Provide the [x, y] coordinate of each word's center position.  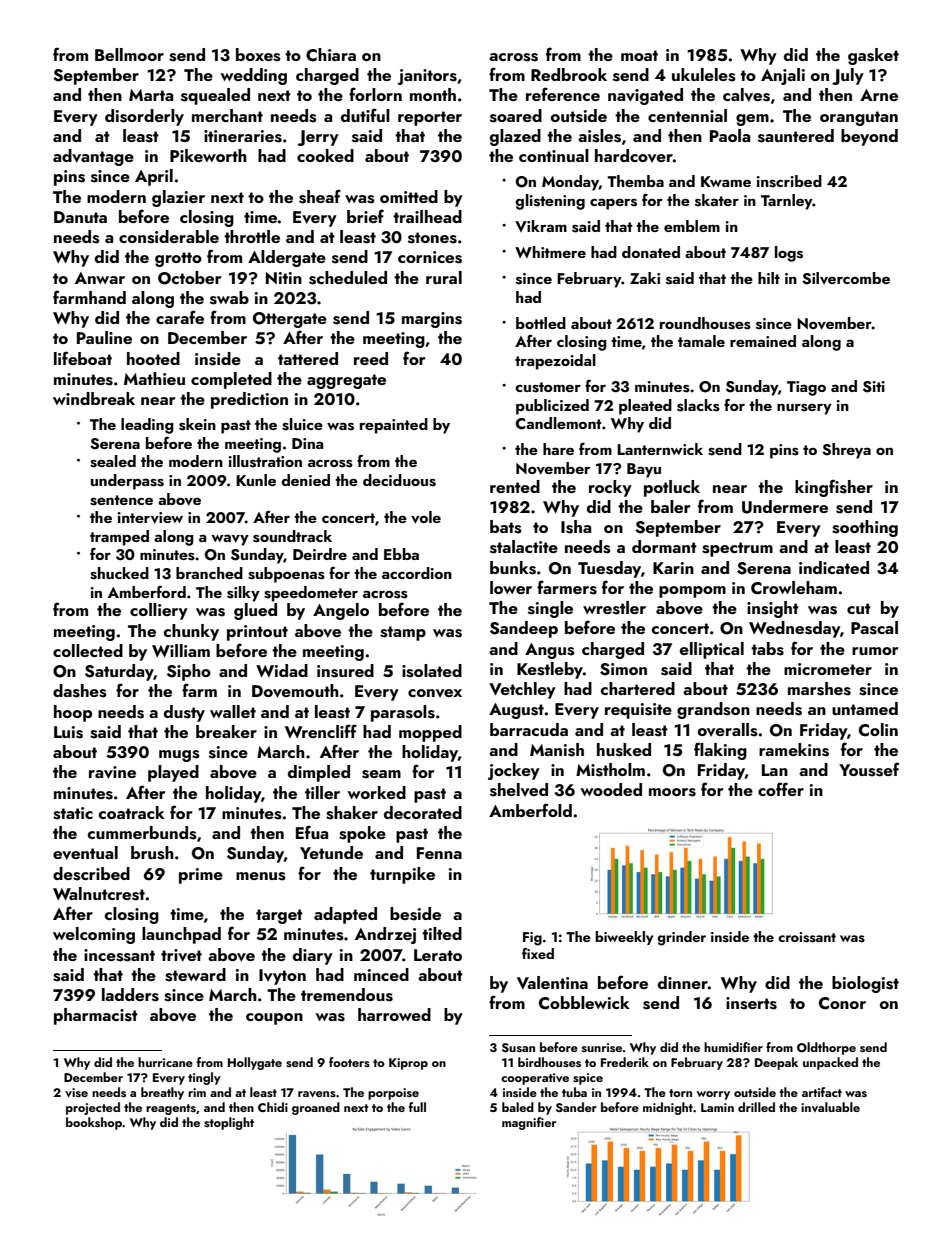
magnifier [529, 1123]
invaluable [830, 1107]
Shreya [846, 451]
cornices [430, 257]
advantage [93, 157]
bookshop [94, 1123]
